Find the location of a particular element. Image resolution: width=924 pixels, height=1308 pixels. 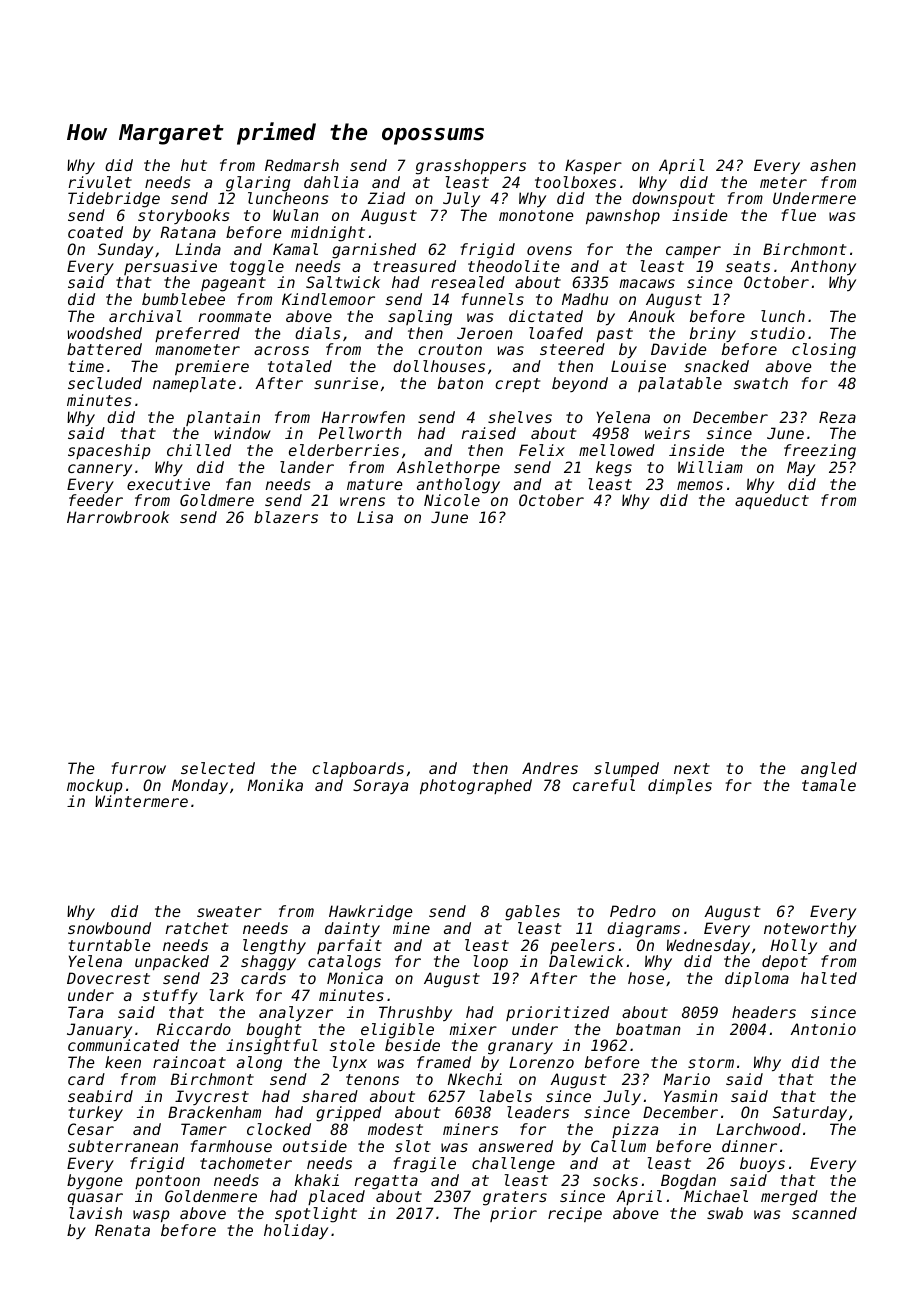

mockup is located at coordinates (95, 786).
